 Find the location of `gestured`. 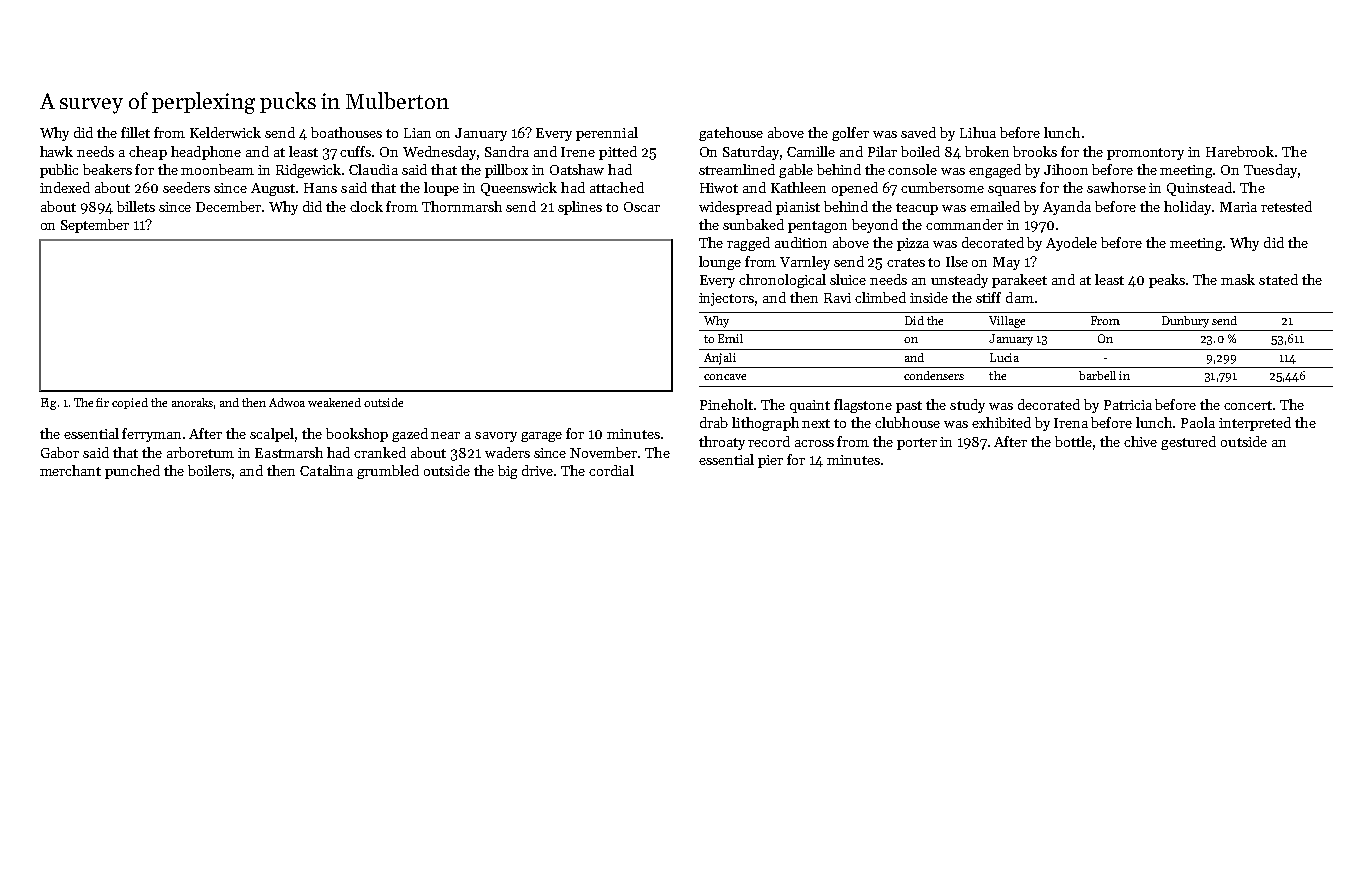

gestured is located at coordinates (1188, 443).
